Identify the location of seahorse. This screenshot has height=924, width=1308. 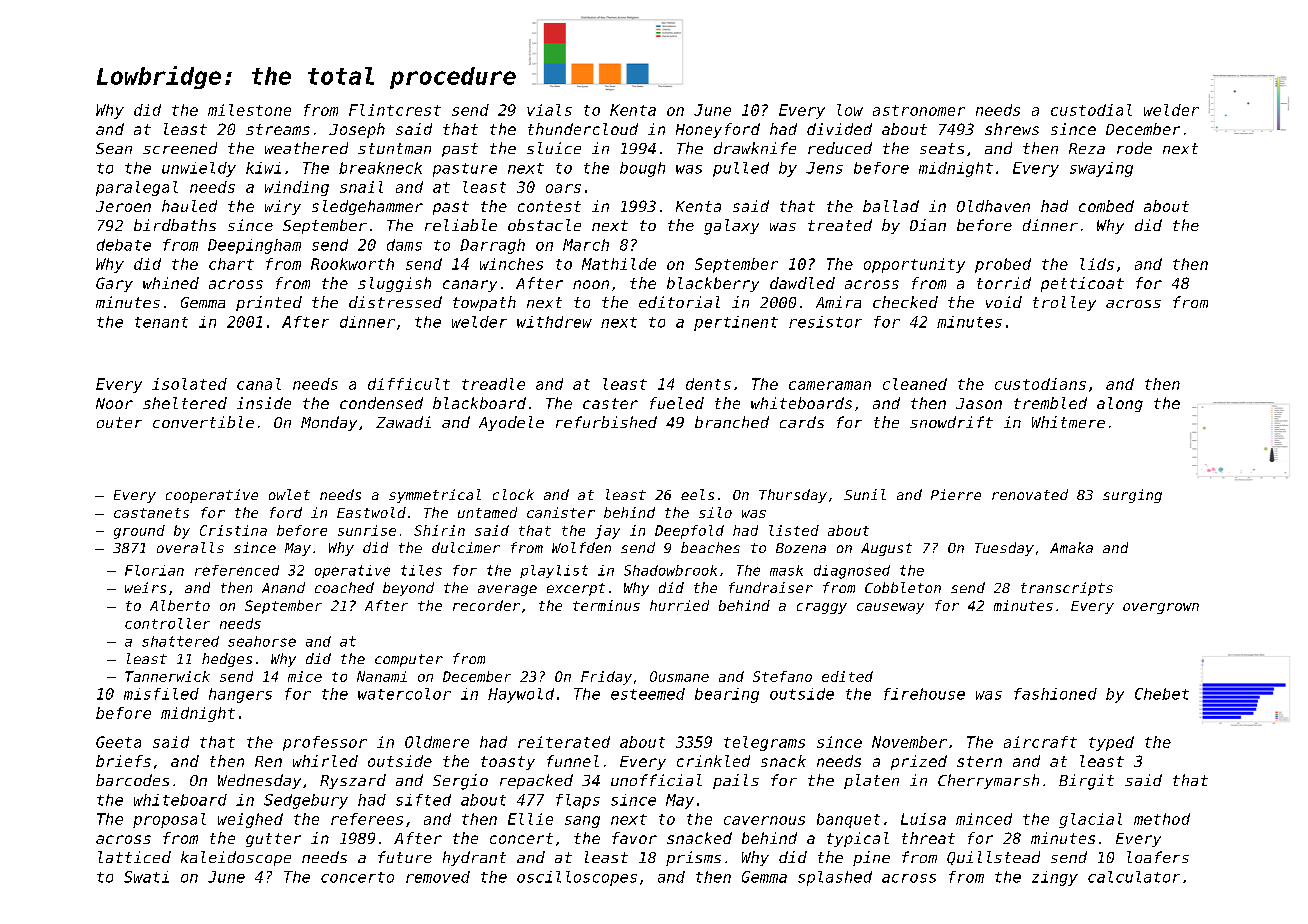
(262, 641).
